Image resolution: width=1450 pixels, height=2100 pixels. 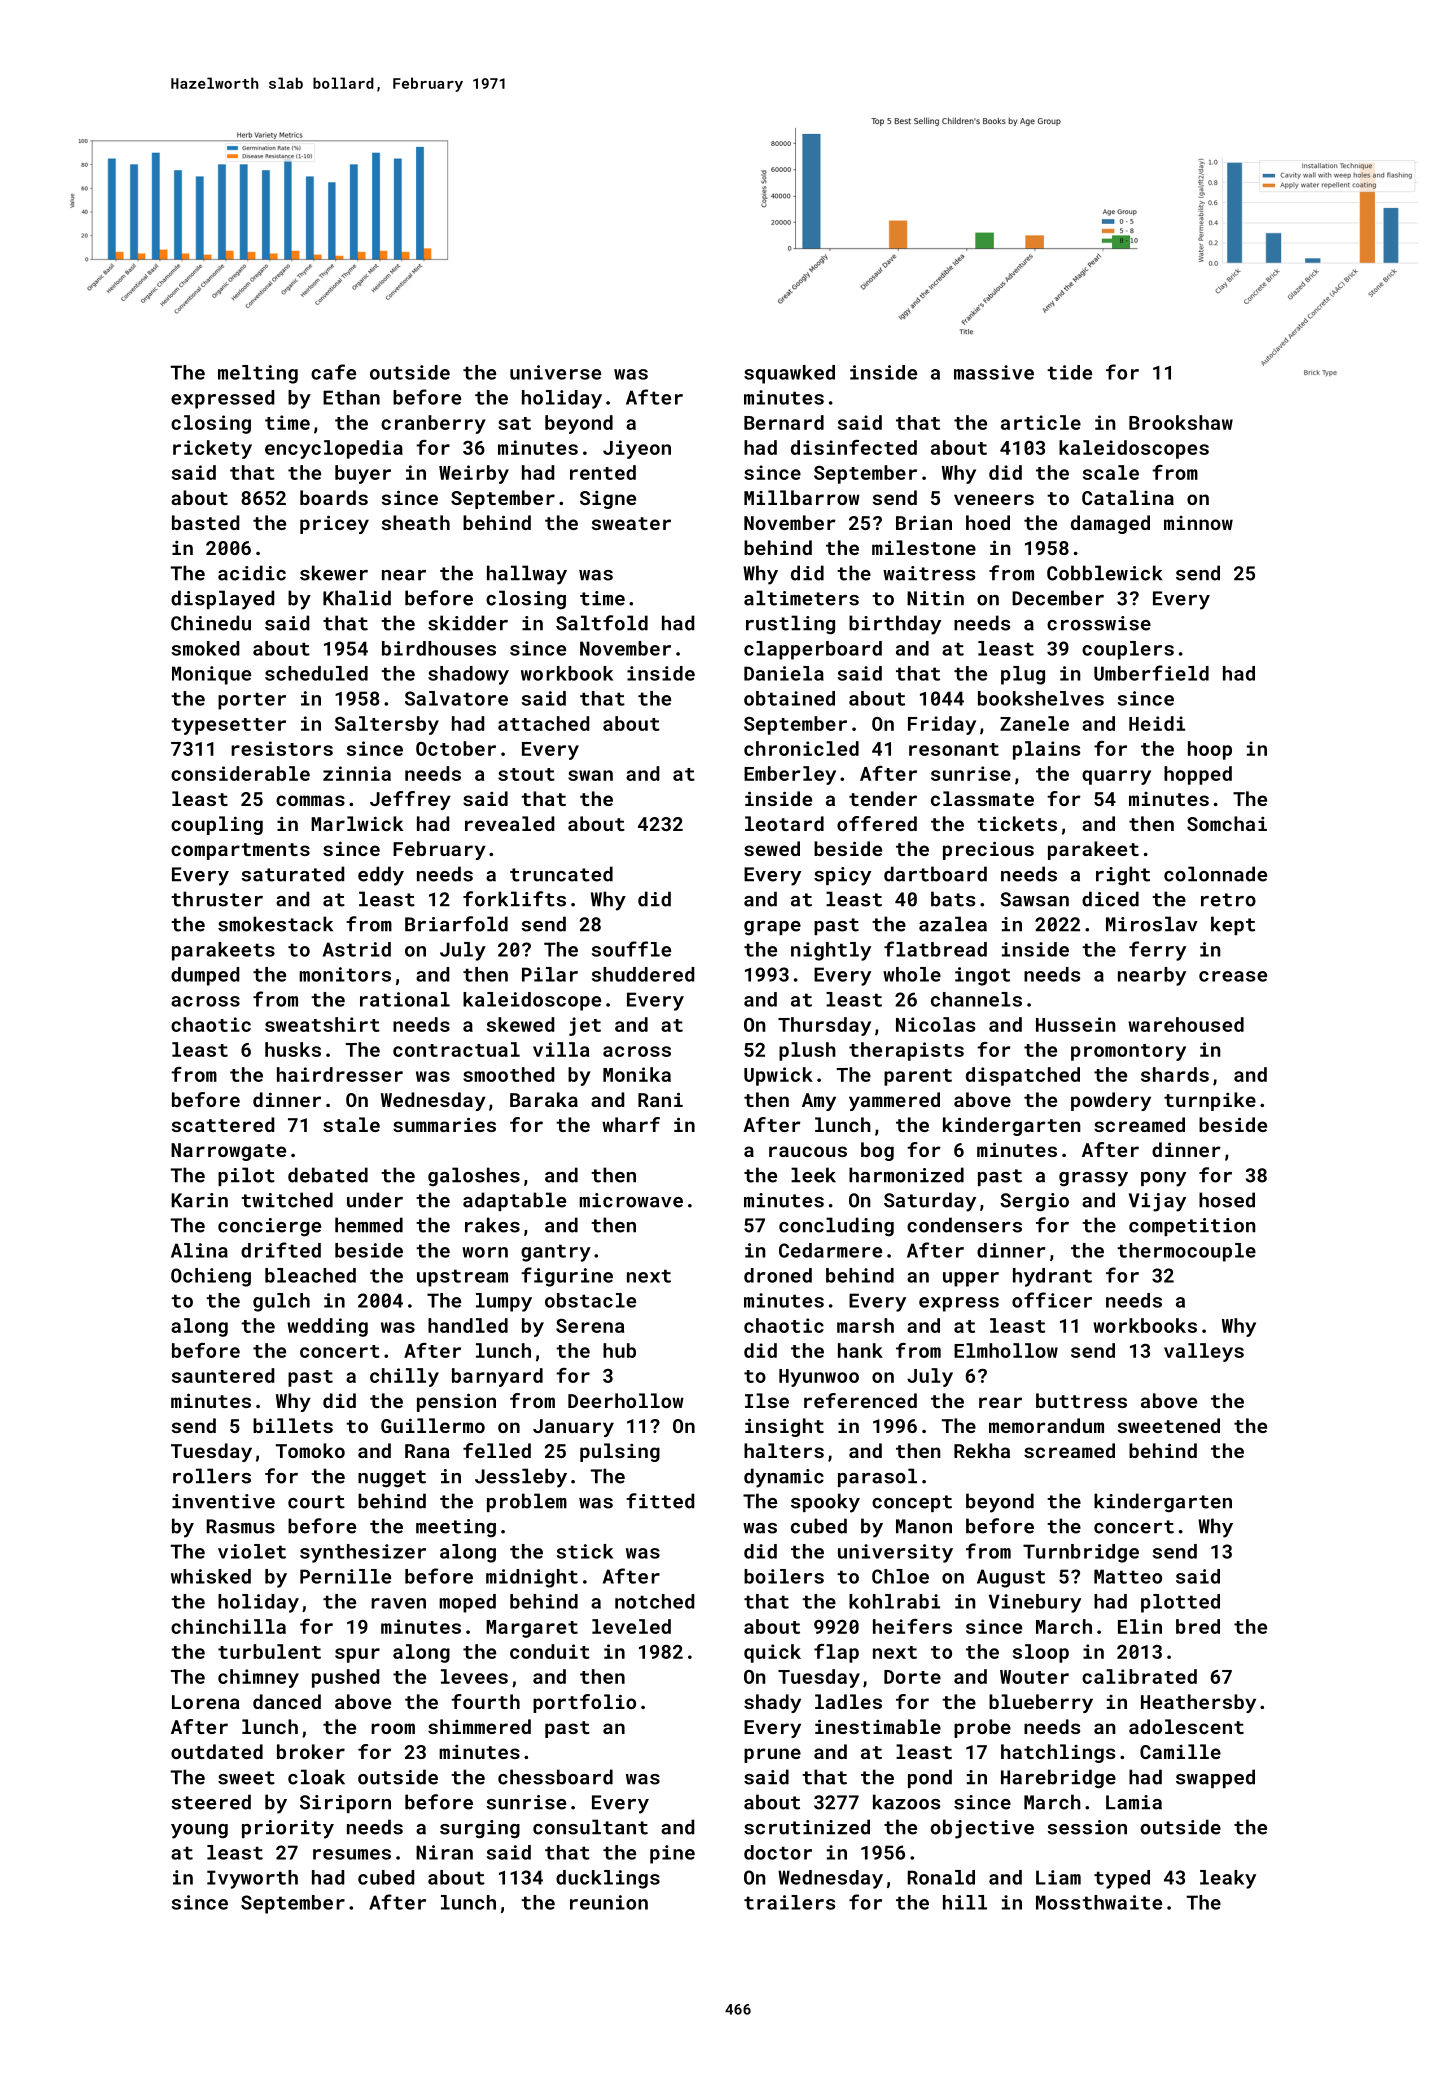 I want to click on crosswise, so click(x=1099, y=623).
